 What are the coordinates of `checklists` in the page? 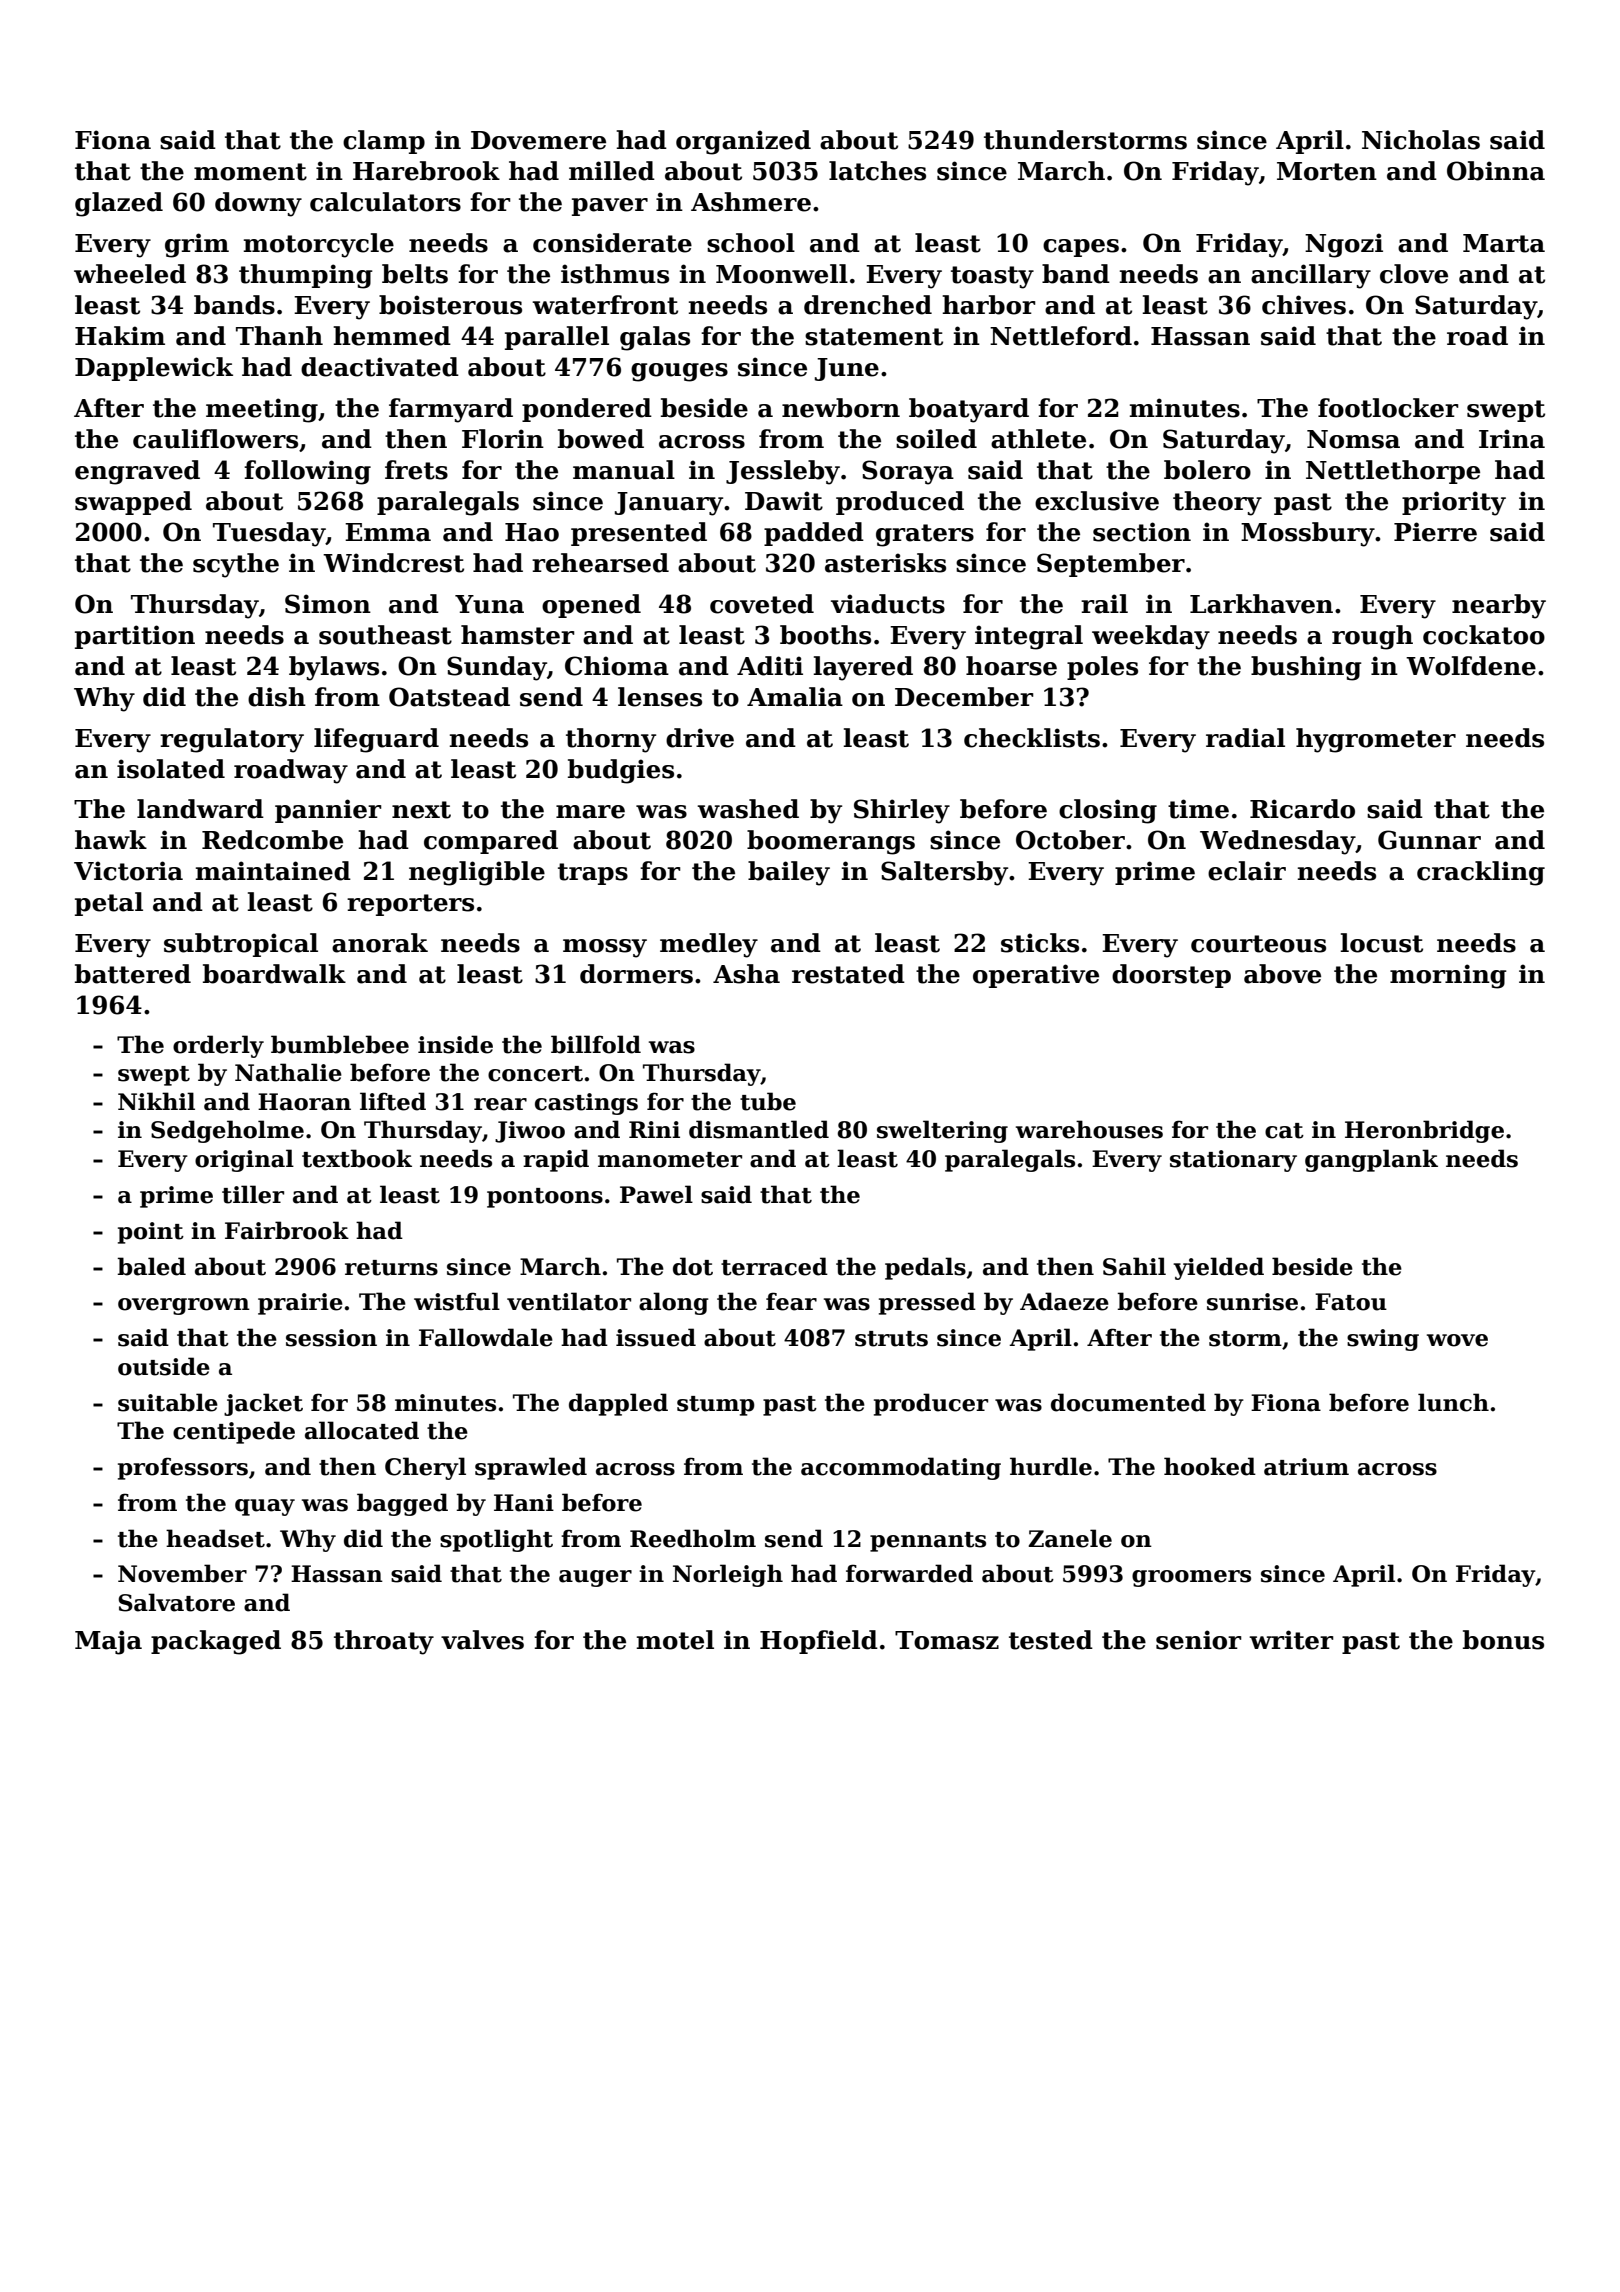 It's located at (1032, 738).
